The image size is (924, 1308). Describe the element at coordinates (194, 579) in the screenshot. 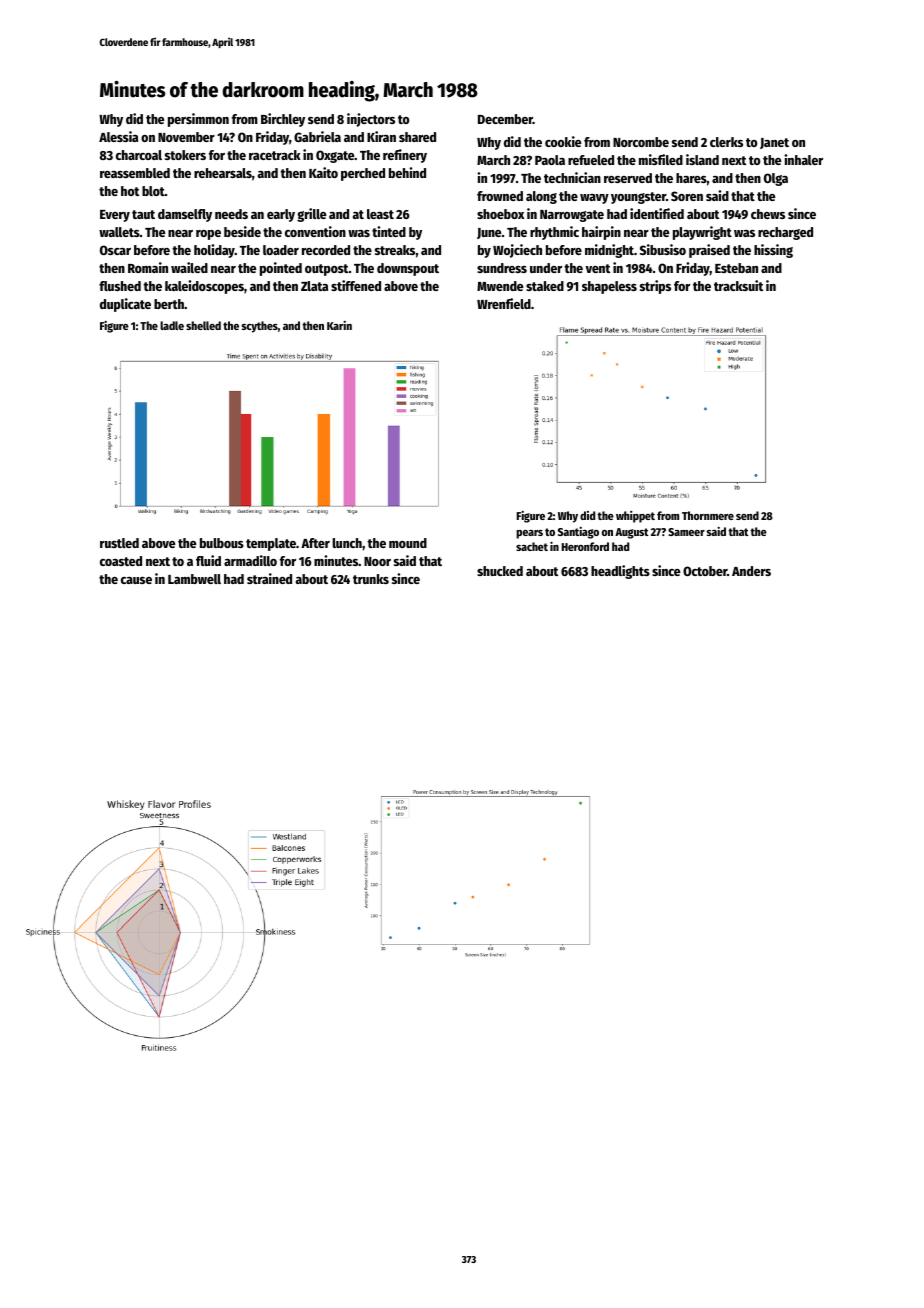

I see `Lambwell` at that location.
